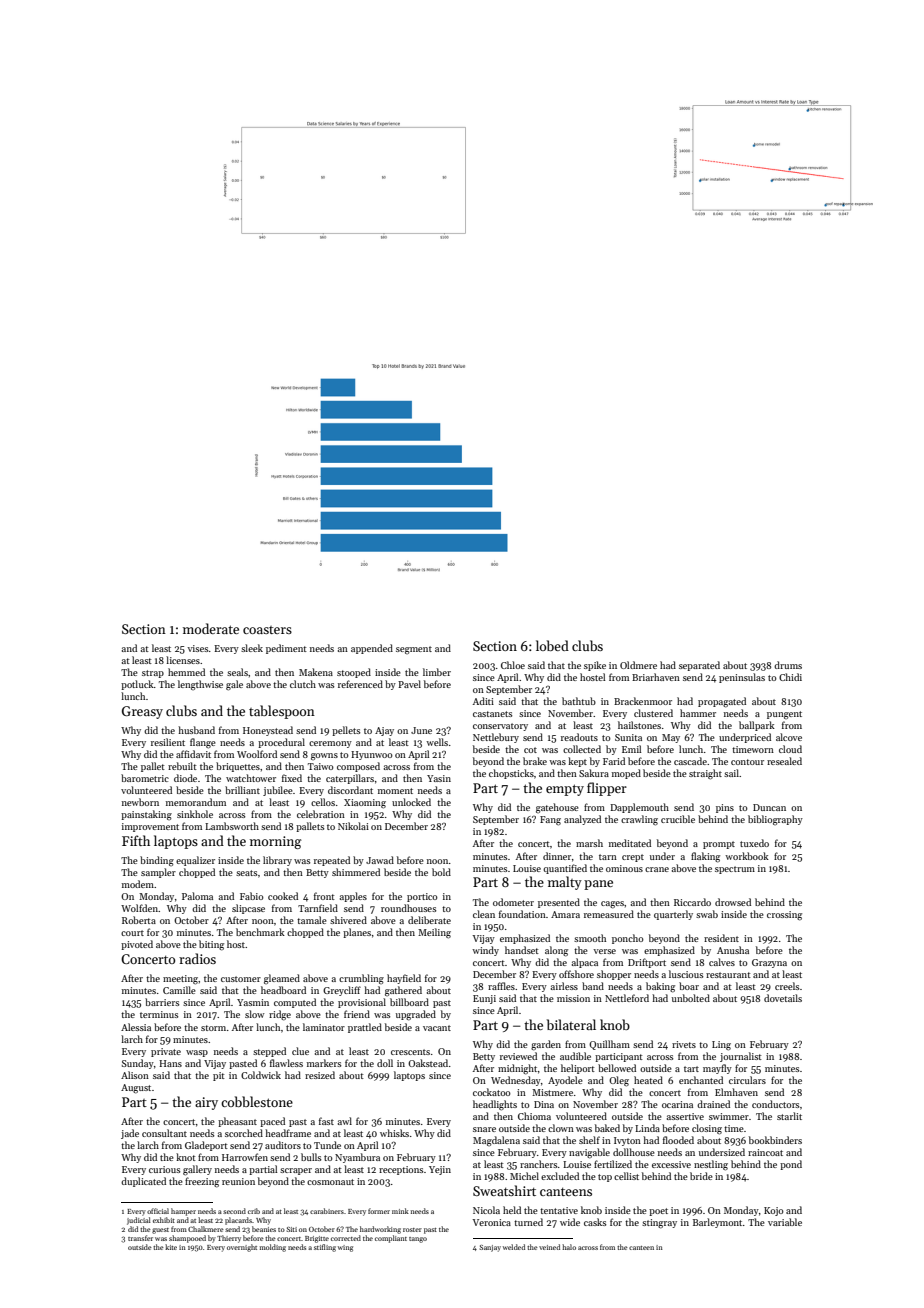 This screenshot has height=1308, width=924. Describe the element at coordinates (486, 1210) in the screenshot. I see `Nicola` at that location.
